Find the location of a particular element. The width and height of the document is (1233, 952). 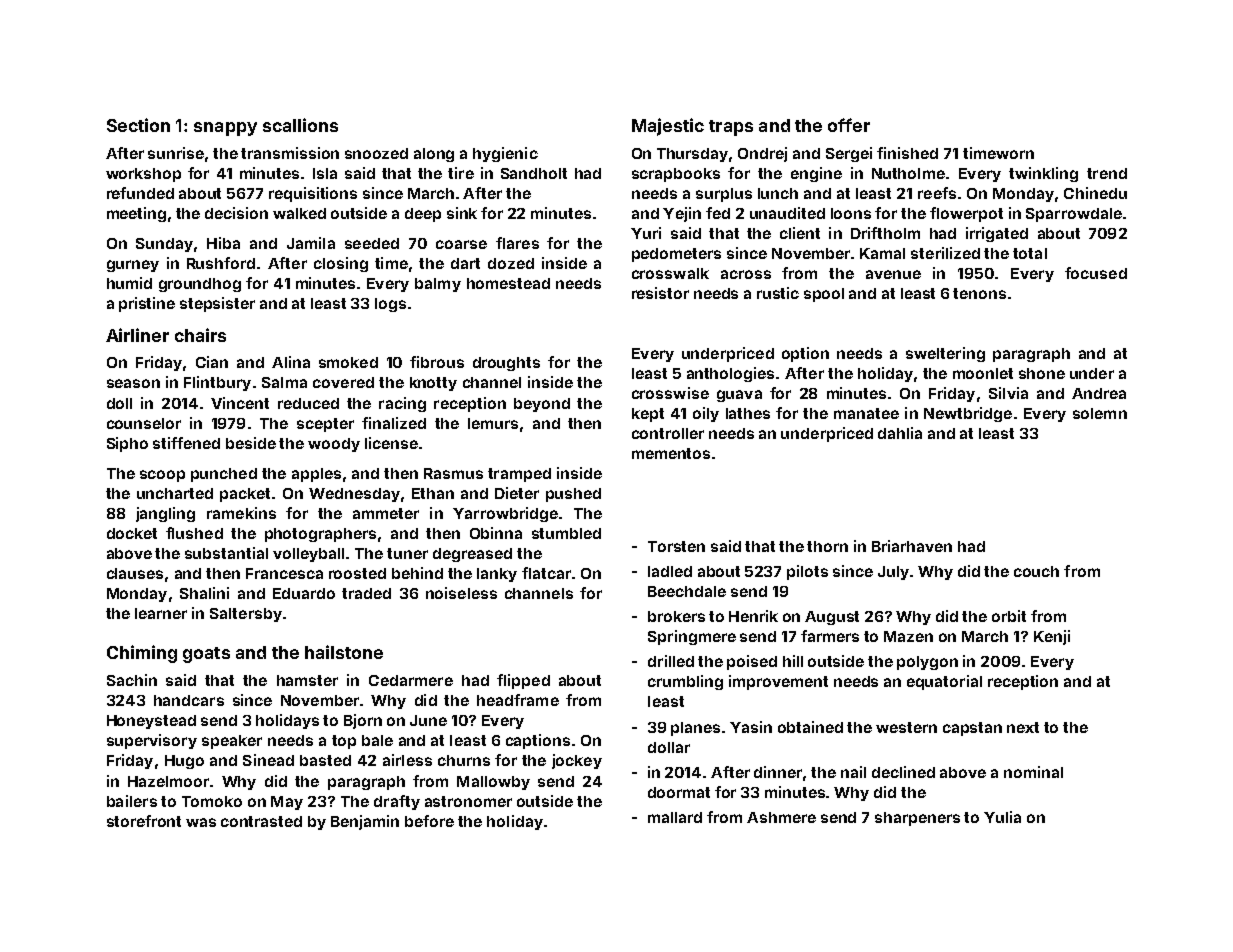

logs is located at coordinates (390, 305).
